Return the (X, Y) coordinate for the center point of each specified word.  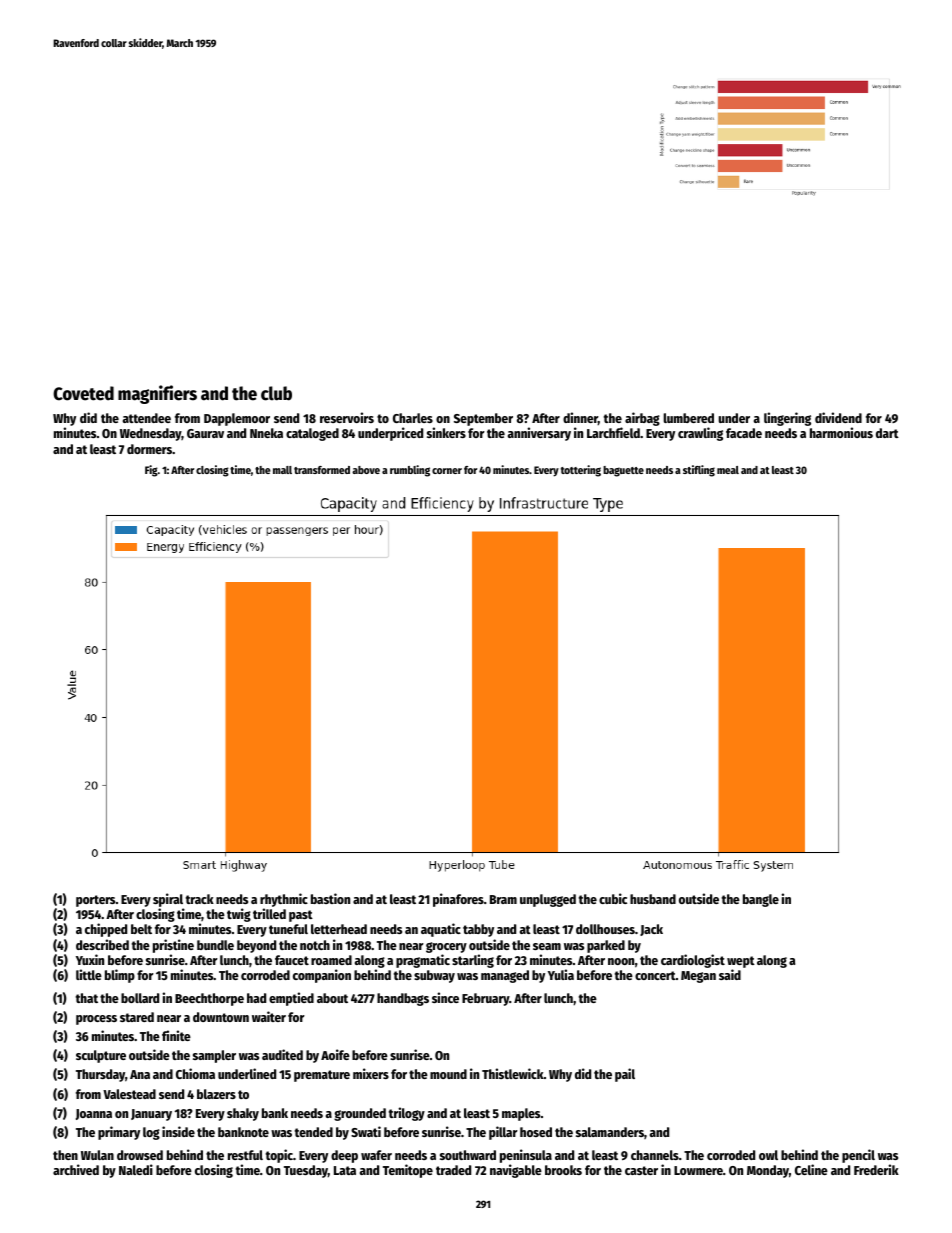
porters (96, 901)
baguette (623, 471)
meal (728, 470)
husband (653, 899)
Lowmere (698, 1170)
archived (76, 1169)
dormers (149, 449)
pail (625, 1075)
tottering (581, 471)
